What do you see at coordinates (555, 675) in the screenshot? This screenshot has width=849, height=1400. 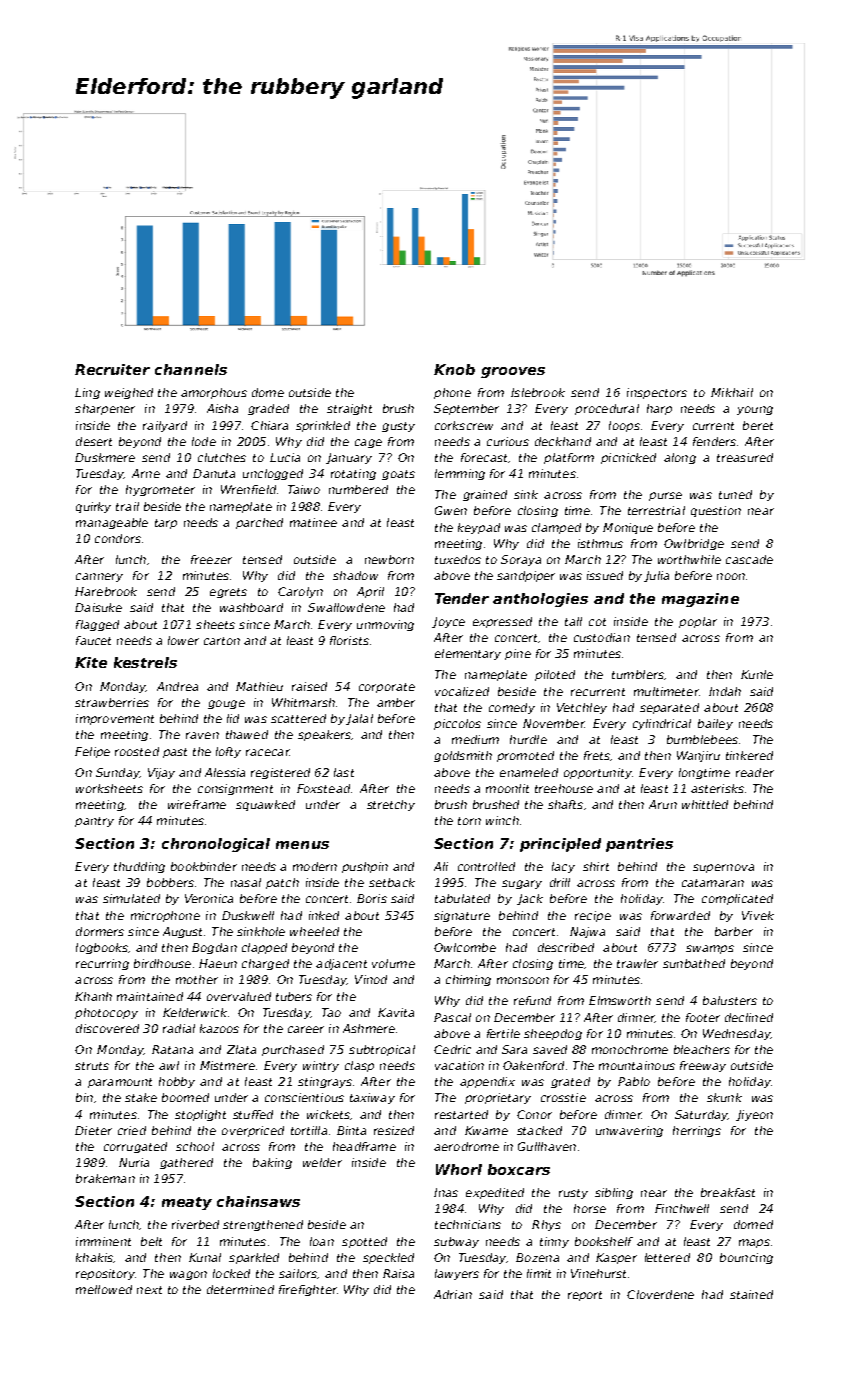 I see `piloted` at bounding box center [555, 675].
